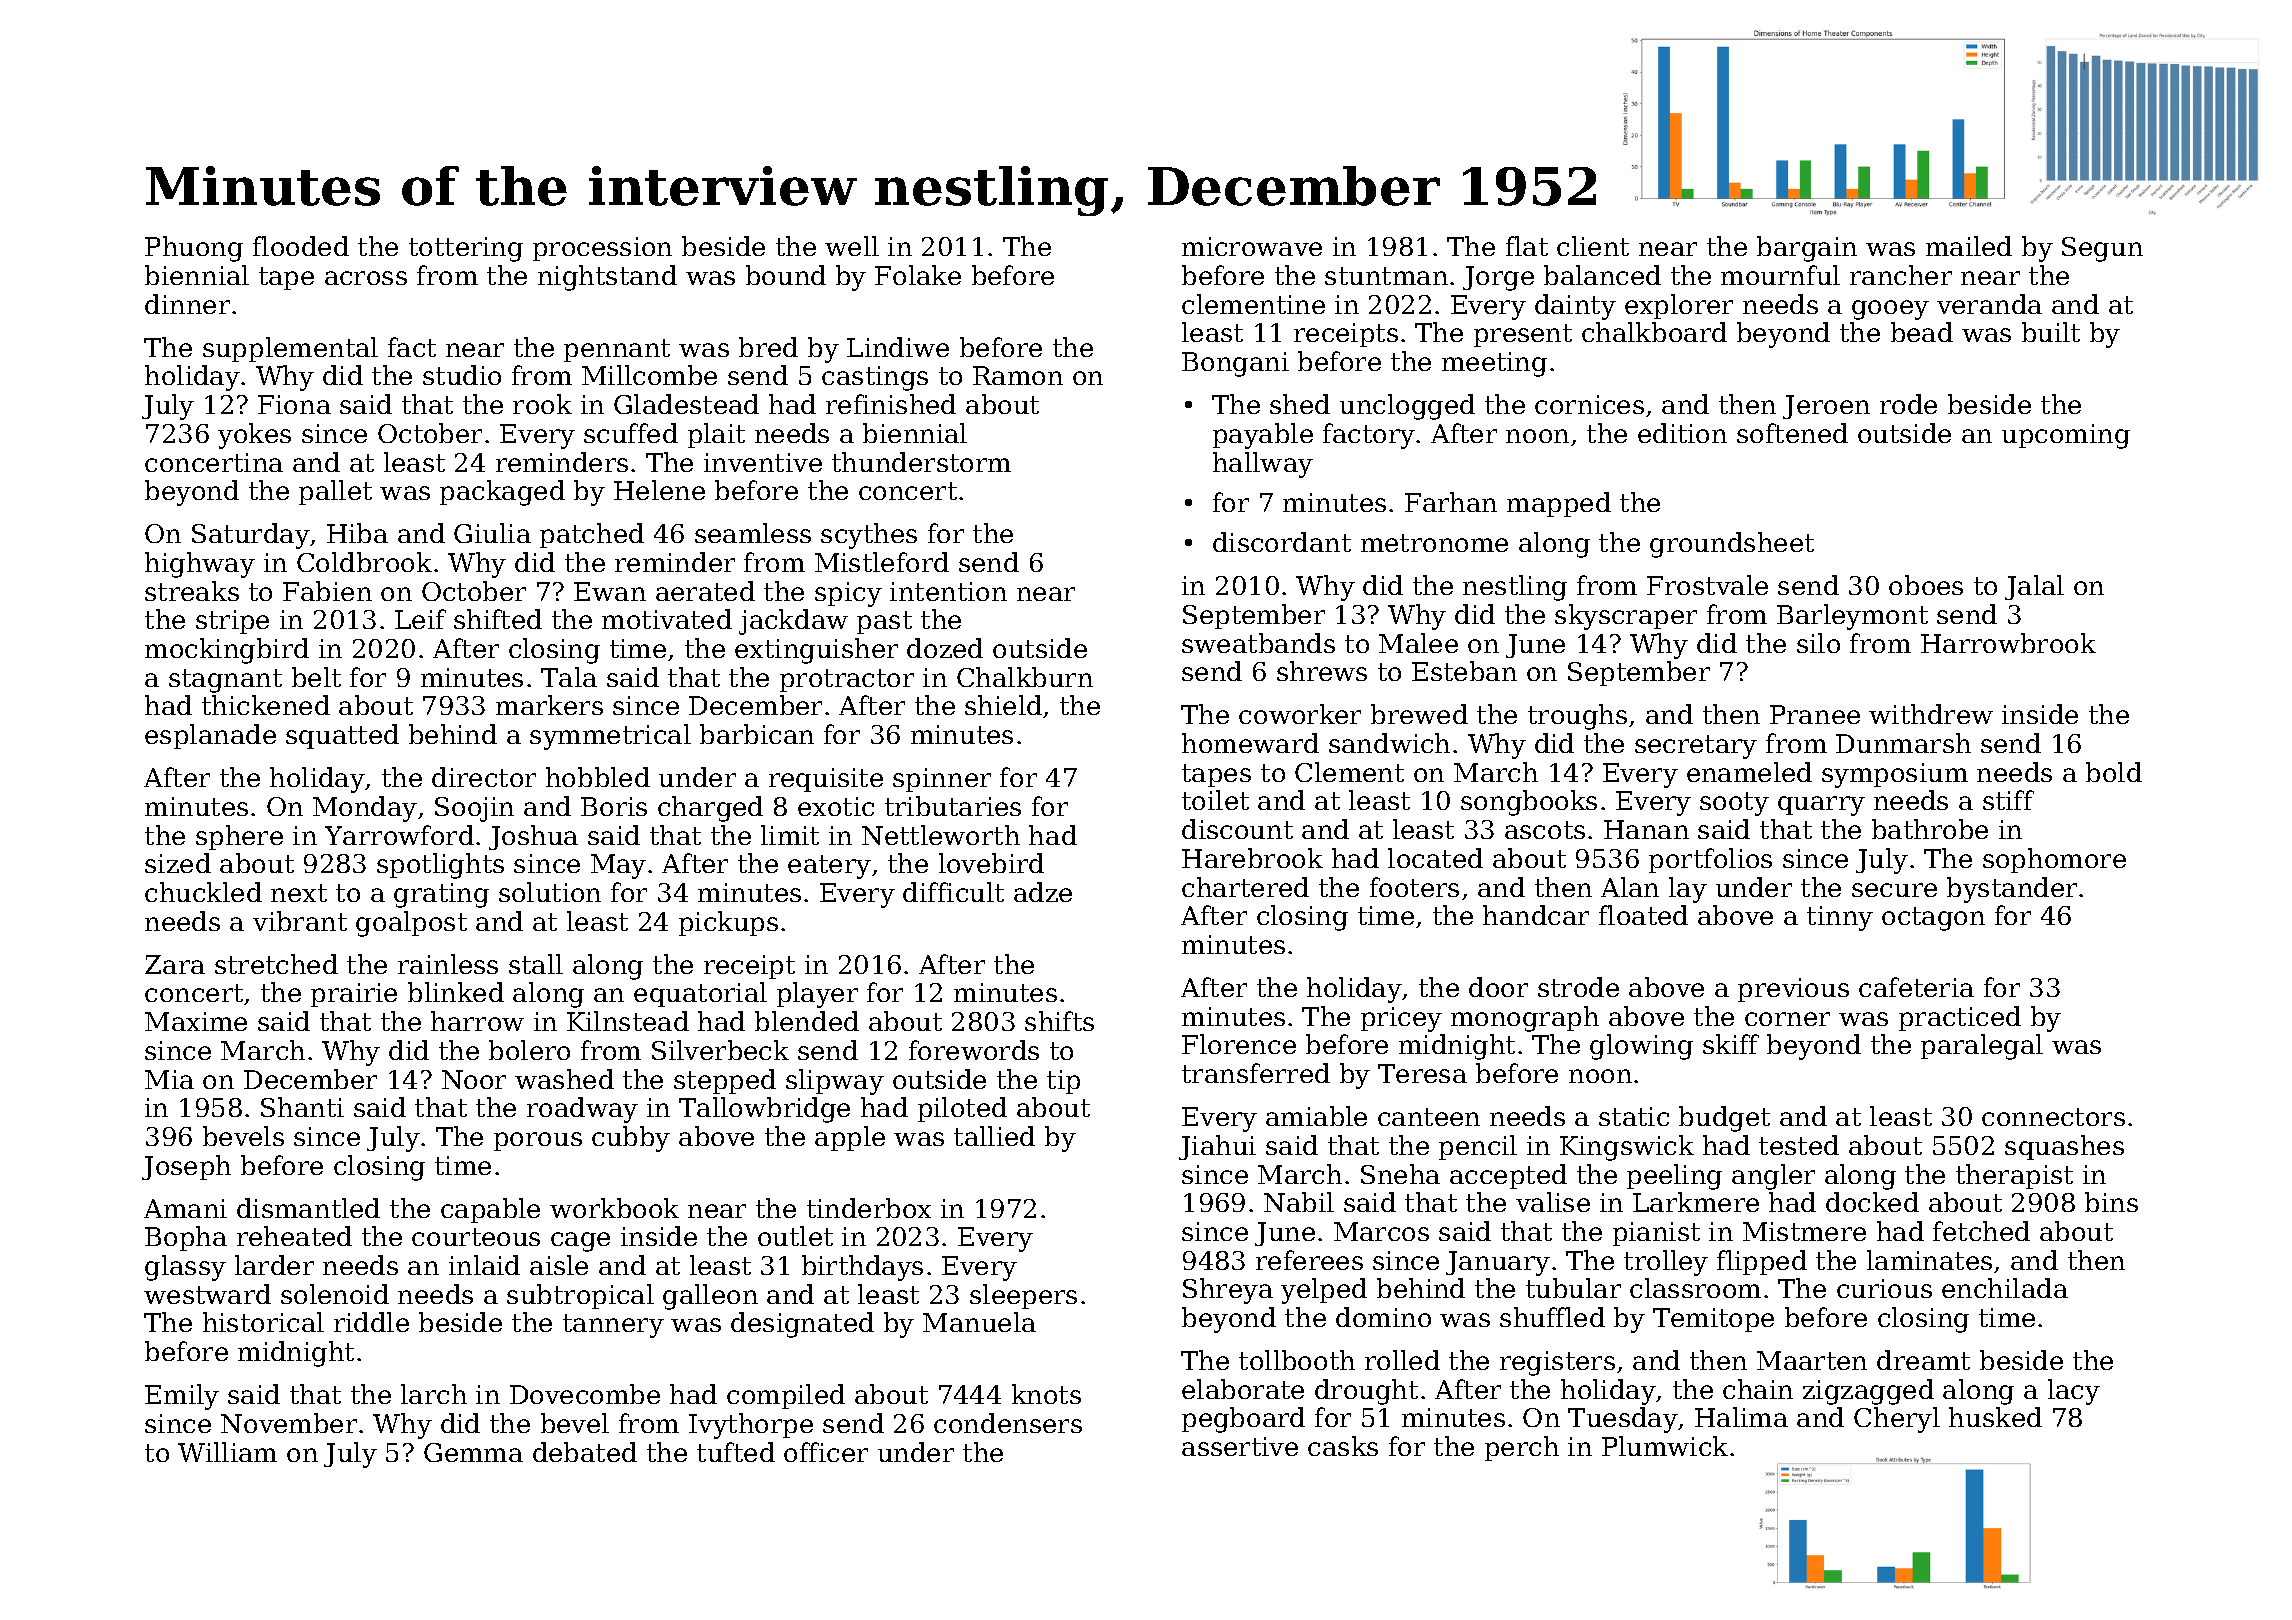 This image has width=2292, height=1620. What do you see at coordinates (1573, 1288) in the image?
I see `tubular` at bounding box center [1573, 1288].
